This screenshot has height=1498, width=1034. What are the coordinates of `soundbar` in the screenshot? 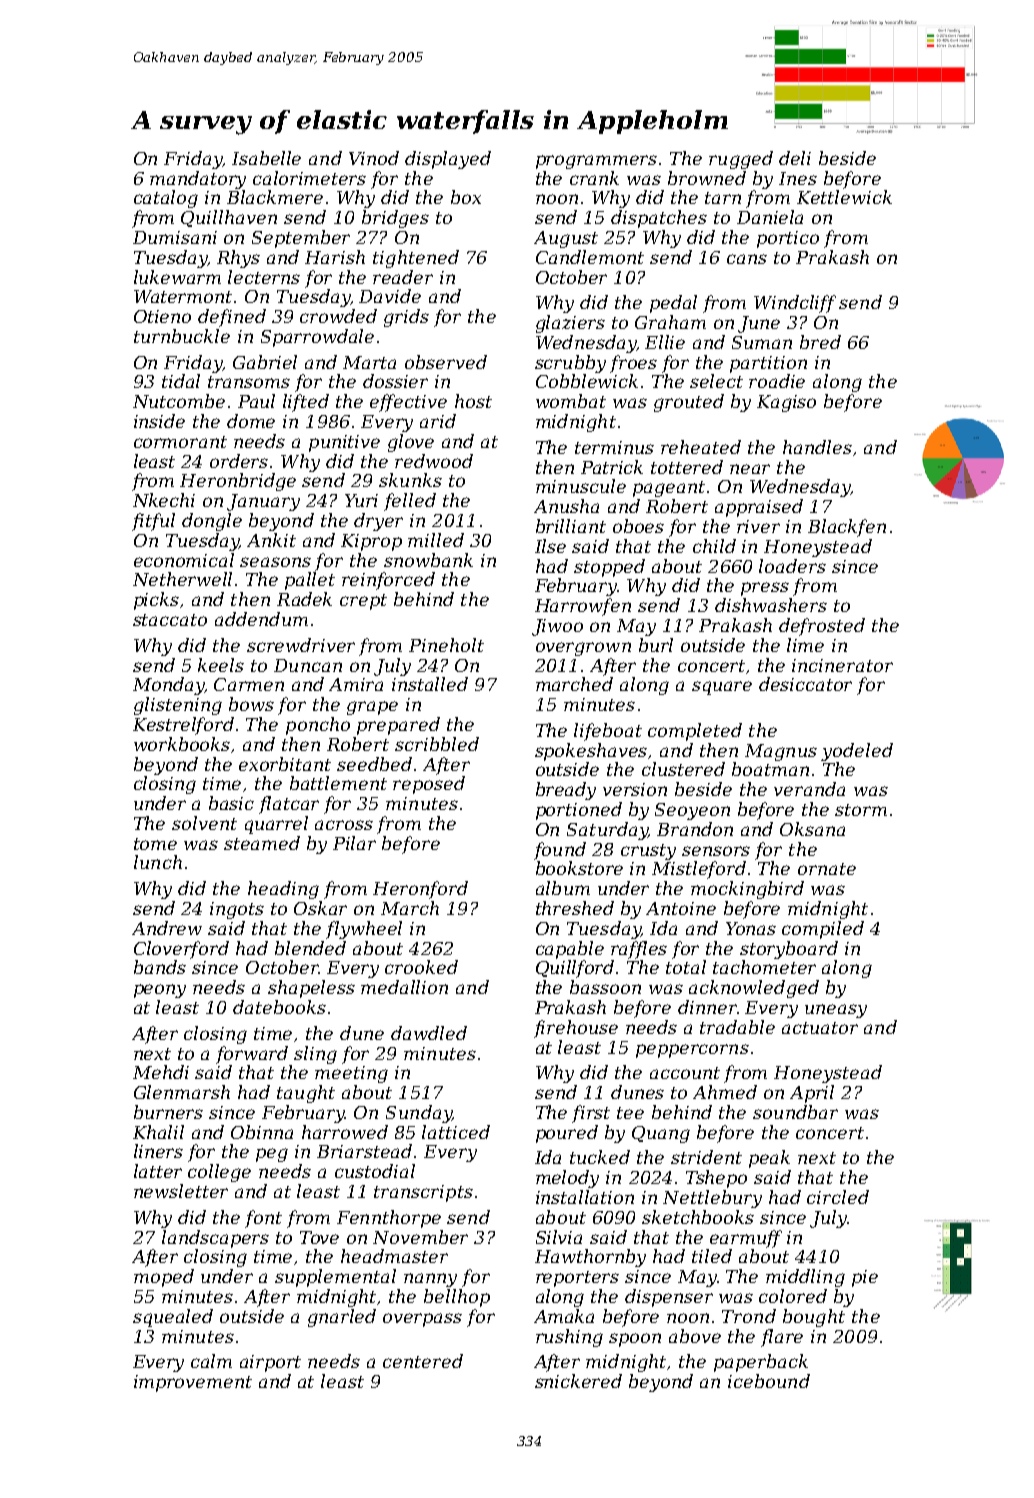 It's located at (795, 1112).
